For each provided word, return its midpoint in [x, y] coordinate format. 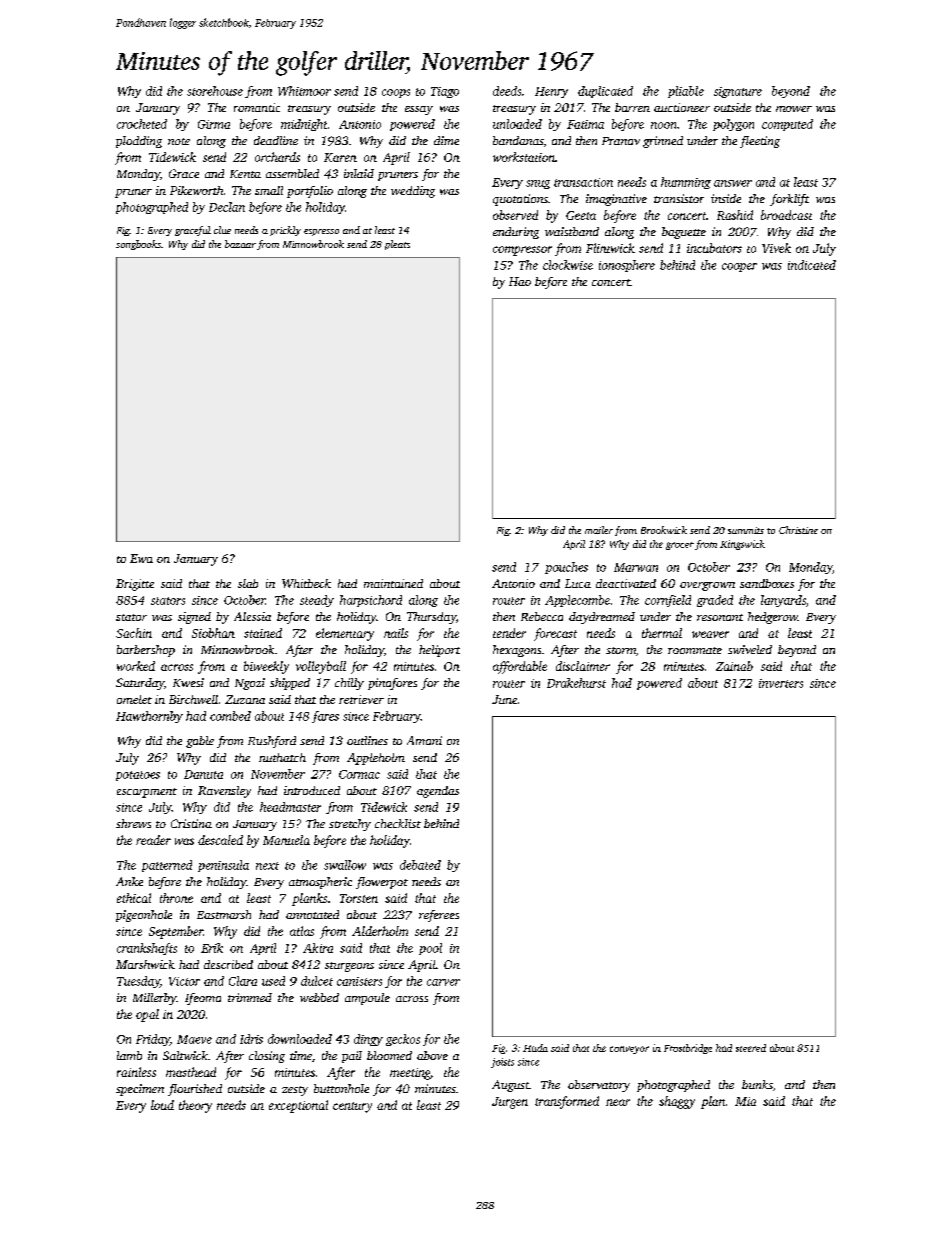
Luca [578, 583]
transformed [567, 1102]
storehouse [215, 91]
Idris [251, 1039]
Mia [745, 1101]
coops [396, 93]
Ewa [141, 558]
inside [726, 198]
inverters [781, 683]
